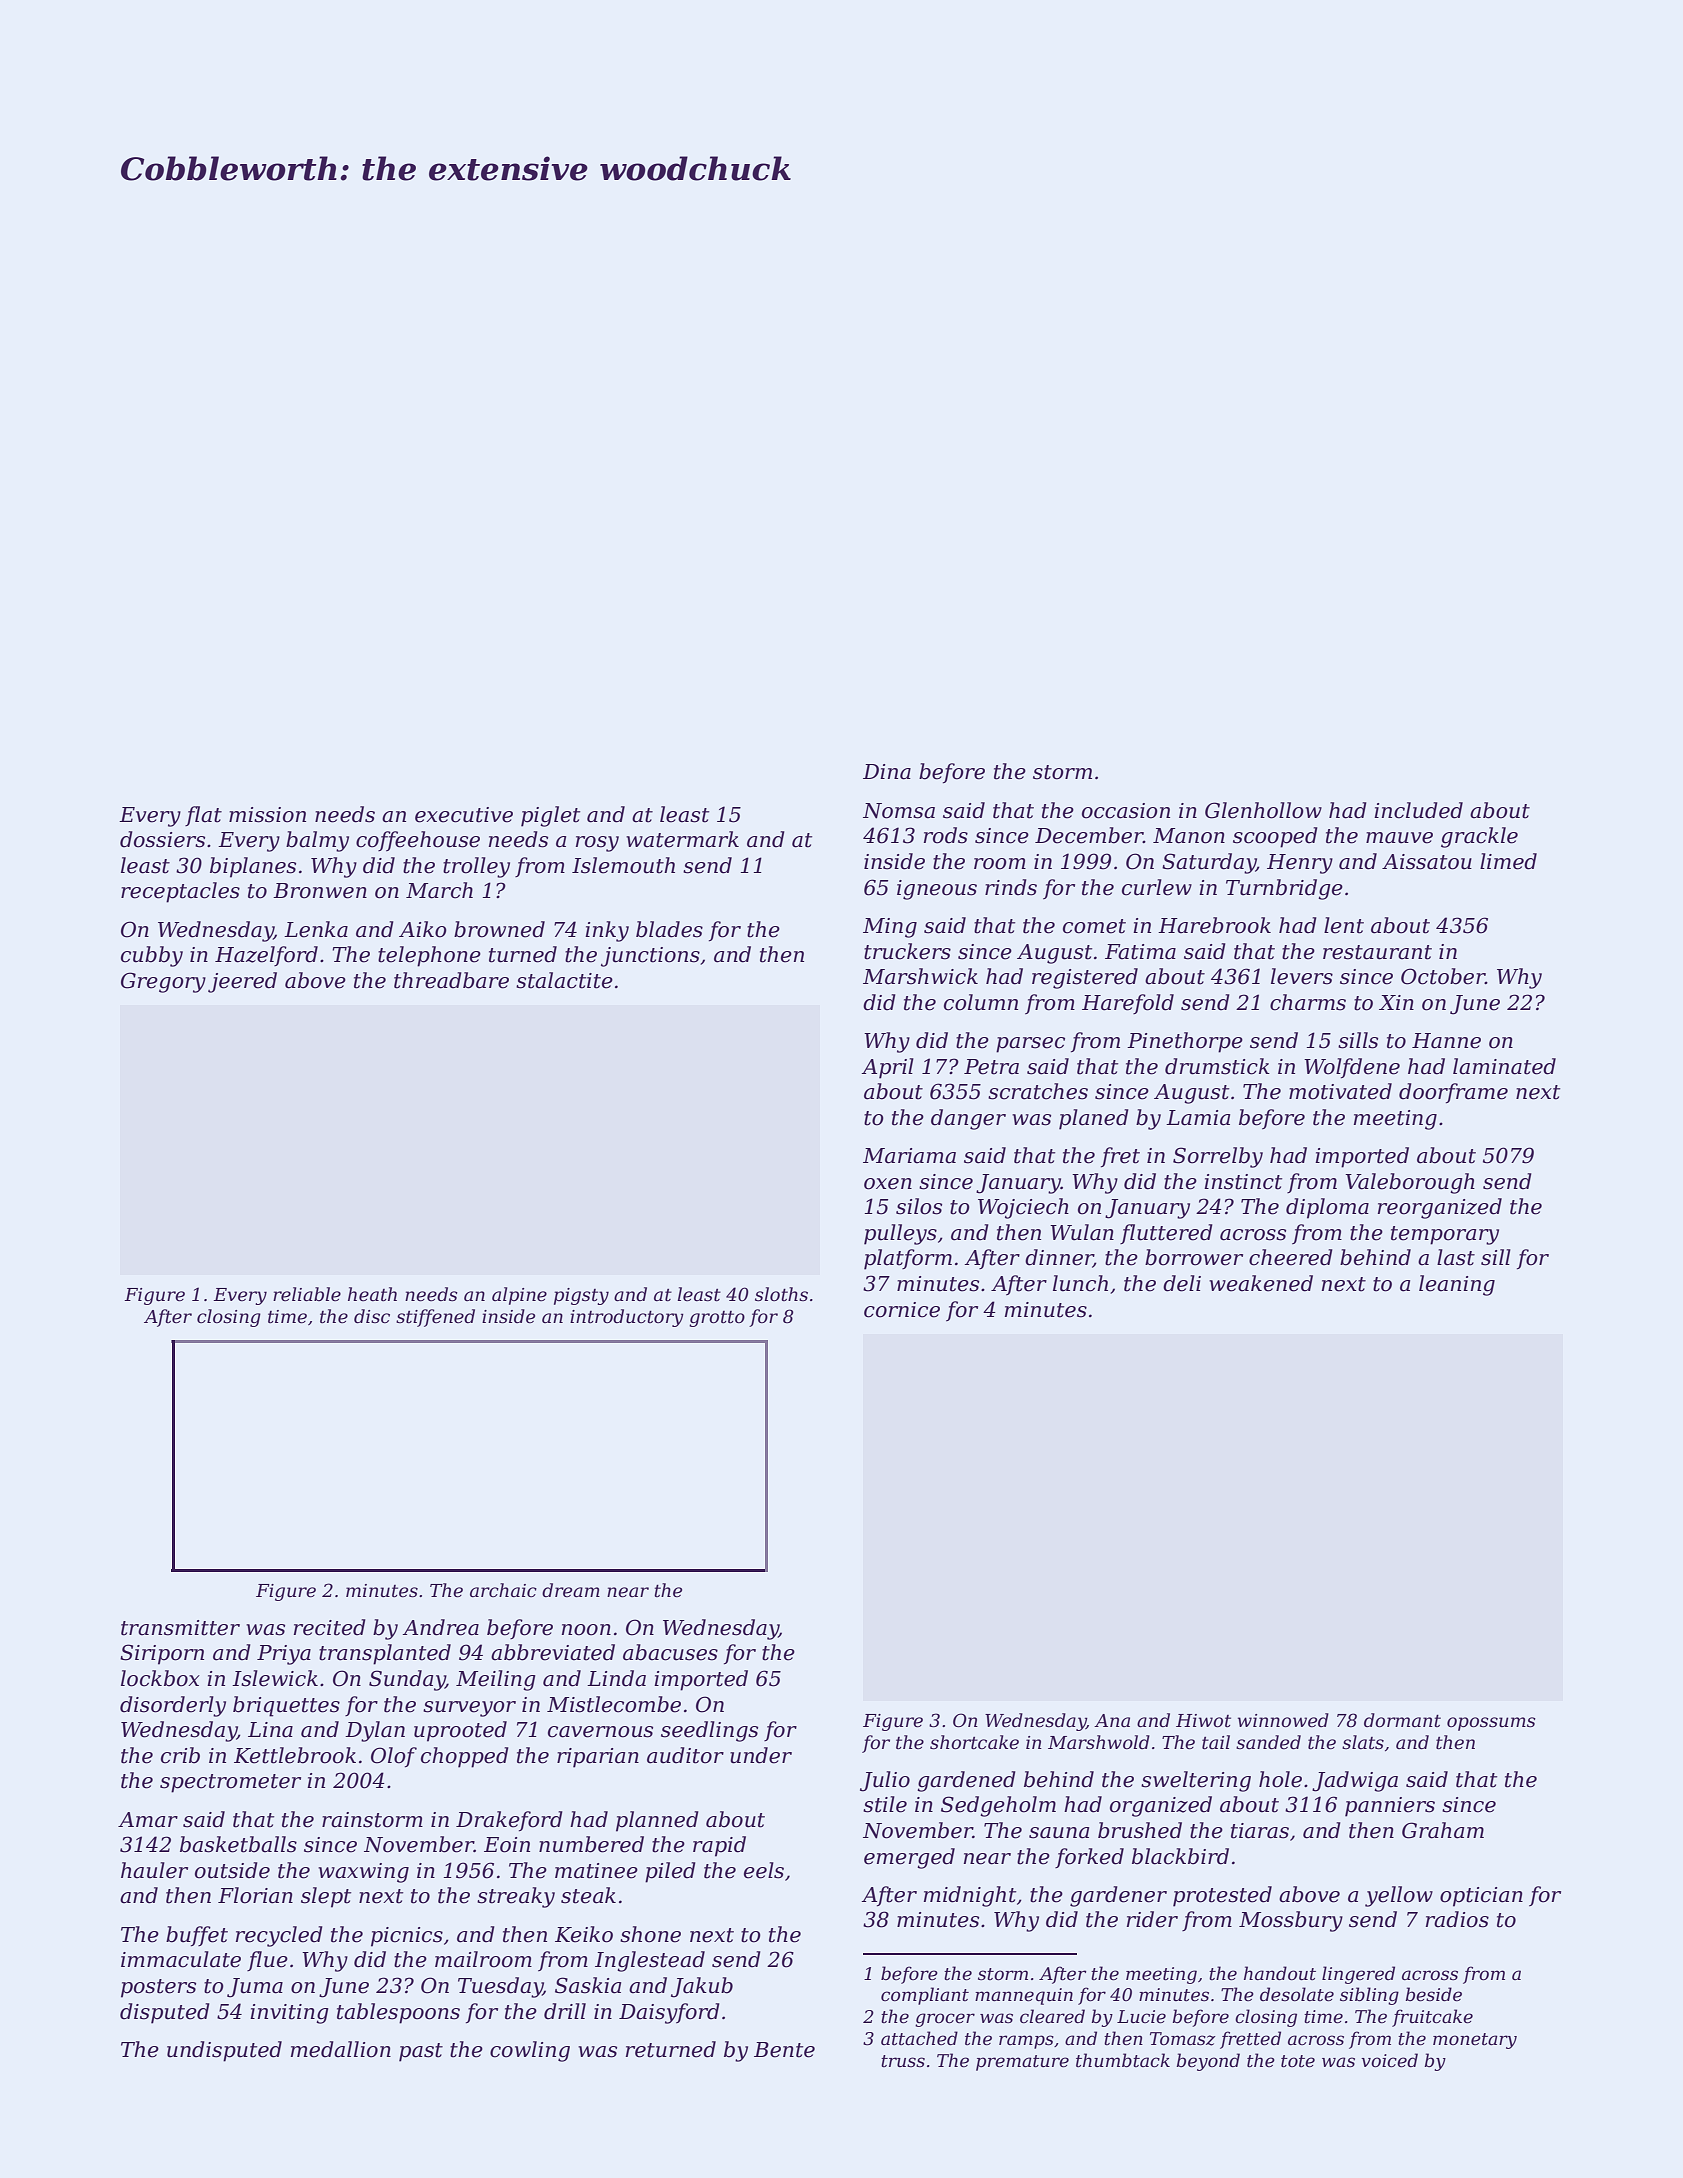 This screenshot has height=2178, width=1683. I want to click on included, so click(1418, 810).
